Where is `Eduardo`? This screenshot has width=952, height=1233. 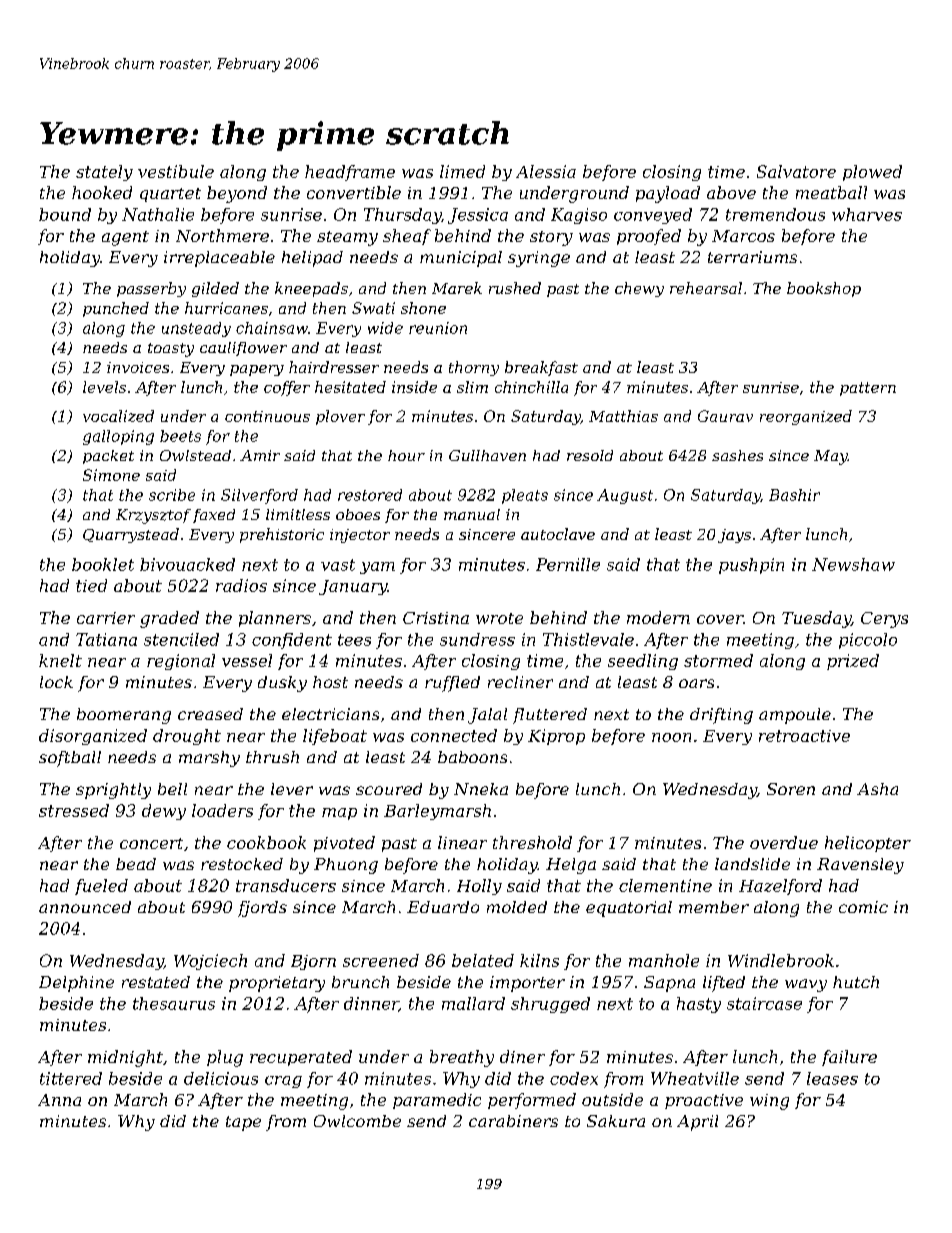 Eduardo is located at coordinates (443, 907).
